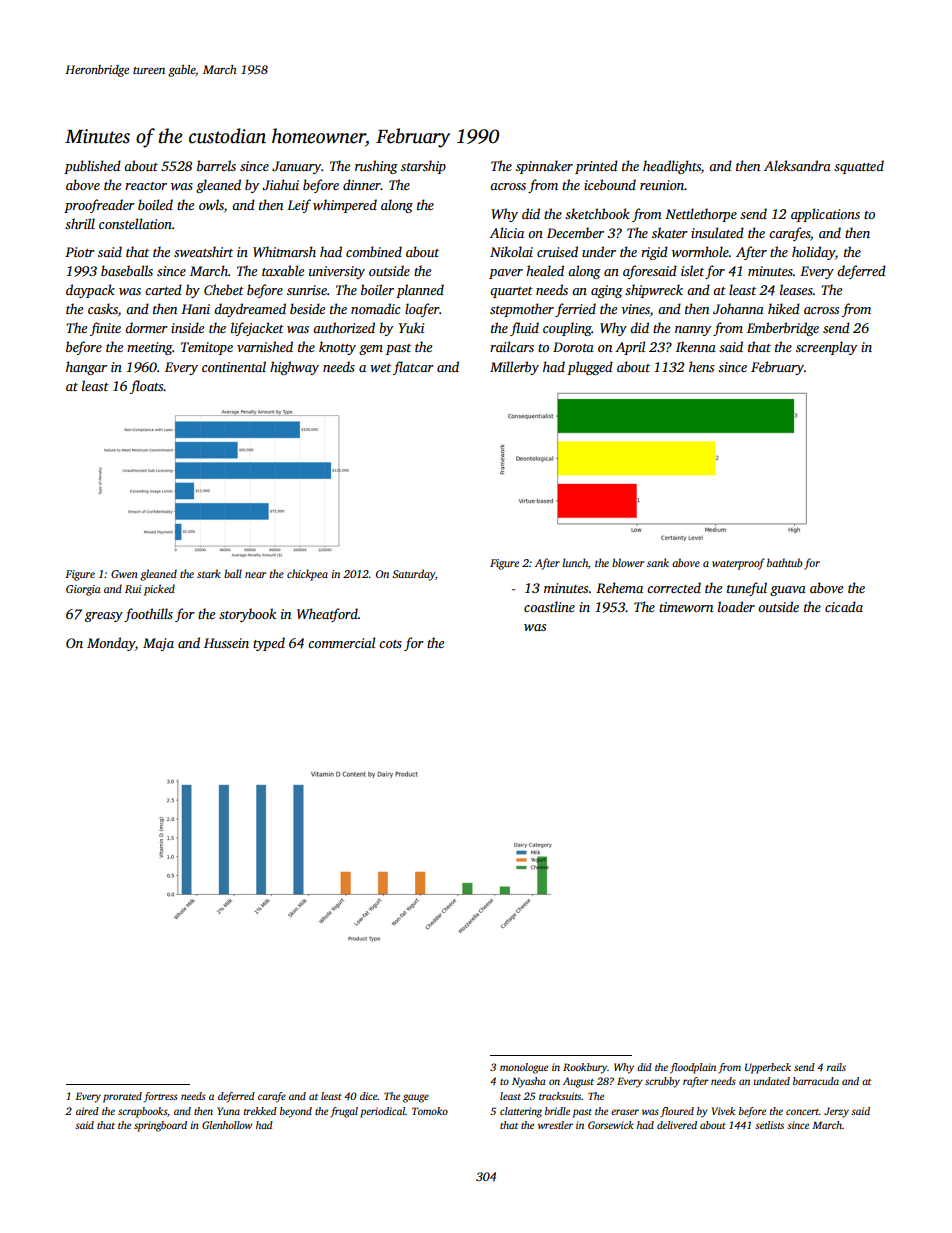  What do you see at coordinates (371, 350) in the screenshot?
I see `gem` at bounding box center [371, 350].
